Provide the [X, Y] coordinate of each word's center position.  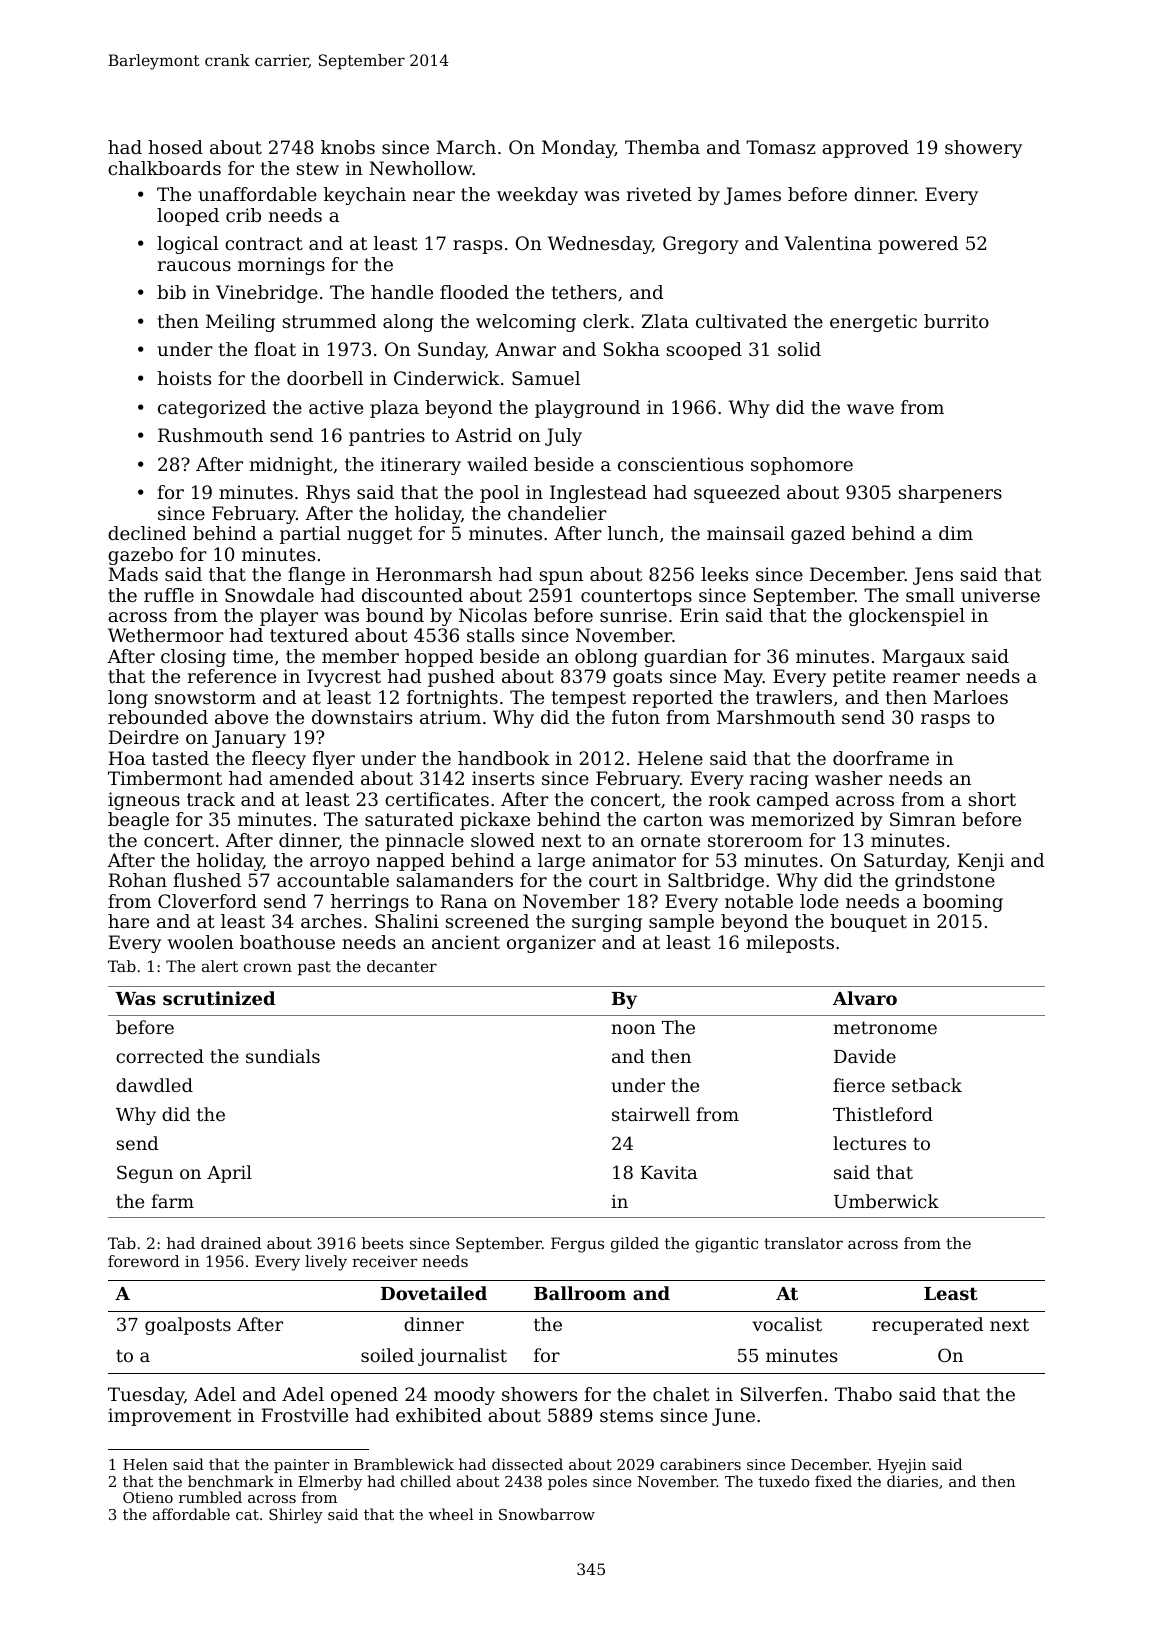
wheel [451, 1514]
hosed [175, 147]
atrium [450, 717]
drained [231, 1243]
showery [983, 149]
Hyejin [902, 1466]
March [466, 147]
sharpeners [950, 494]
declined [147, 533]
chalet [681, 1394]
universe [1000, 595]
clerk [606, 321]
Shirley [296, 1516]
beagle [138, 821]
